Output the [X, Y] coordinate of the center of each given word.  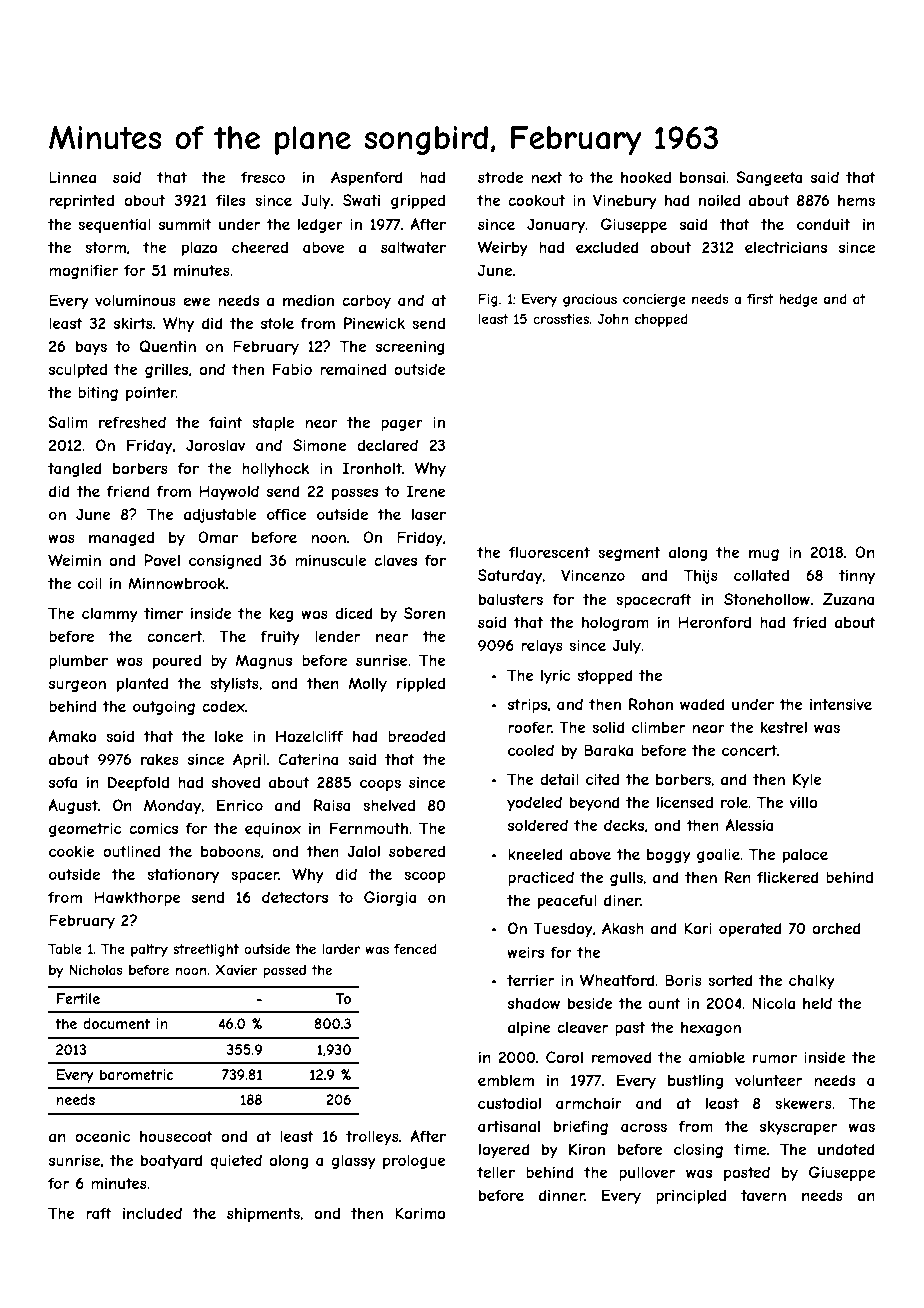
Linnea [72, 177]
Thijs [701, 576]
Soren [424, 613]
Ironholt [372, 468]
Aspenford [367, 178]
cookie [72, 851]
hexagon [711, 1029]
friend [128, 491]
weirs [525, 952]
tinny [857, 576]
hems [856, 200]
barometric [137, 1074]
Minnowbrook [177, 583]
